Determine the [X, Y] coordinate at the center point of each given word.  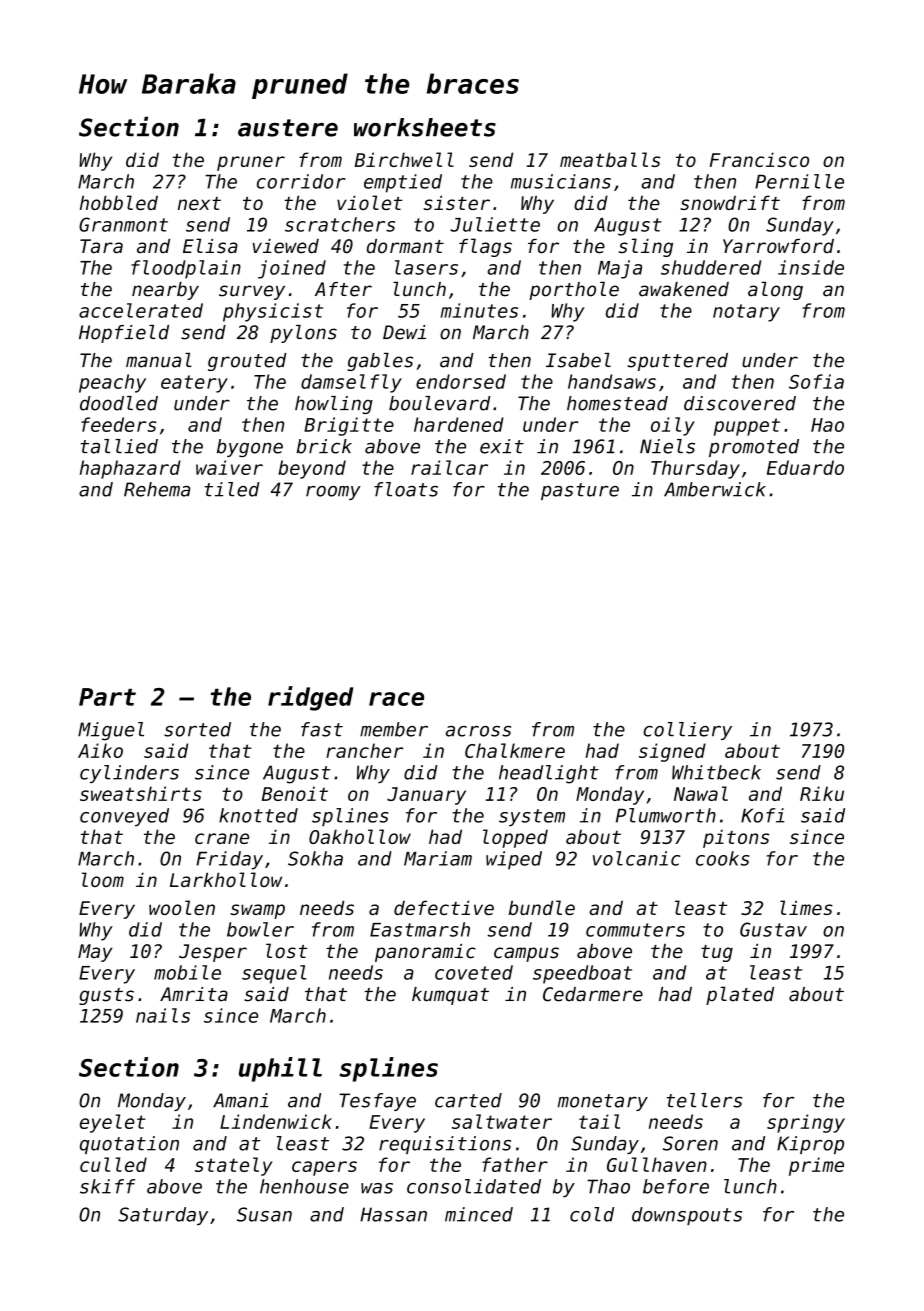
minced [479, 1214]
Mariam [438, 858]
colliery [687, 731]
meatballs [610, 159]
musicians [561, 181]
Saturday [163, 1216]
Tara [101, 246]
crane [222, 838]
